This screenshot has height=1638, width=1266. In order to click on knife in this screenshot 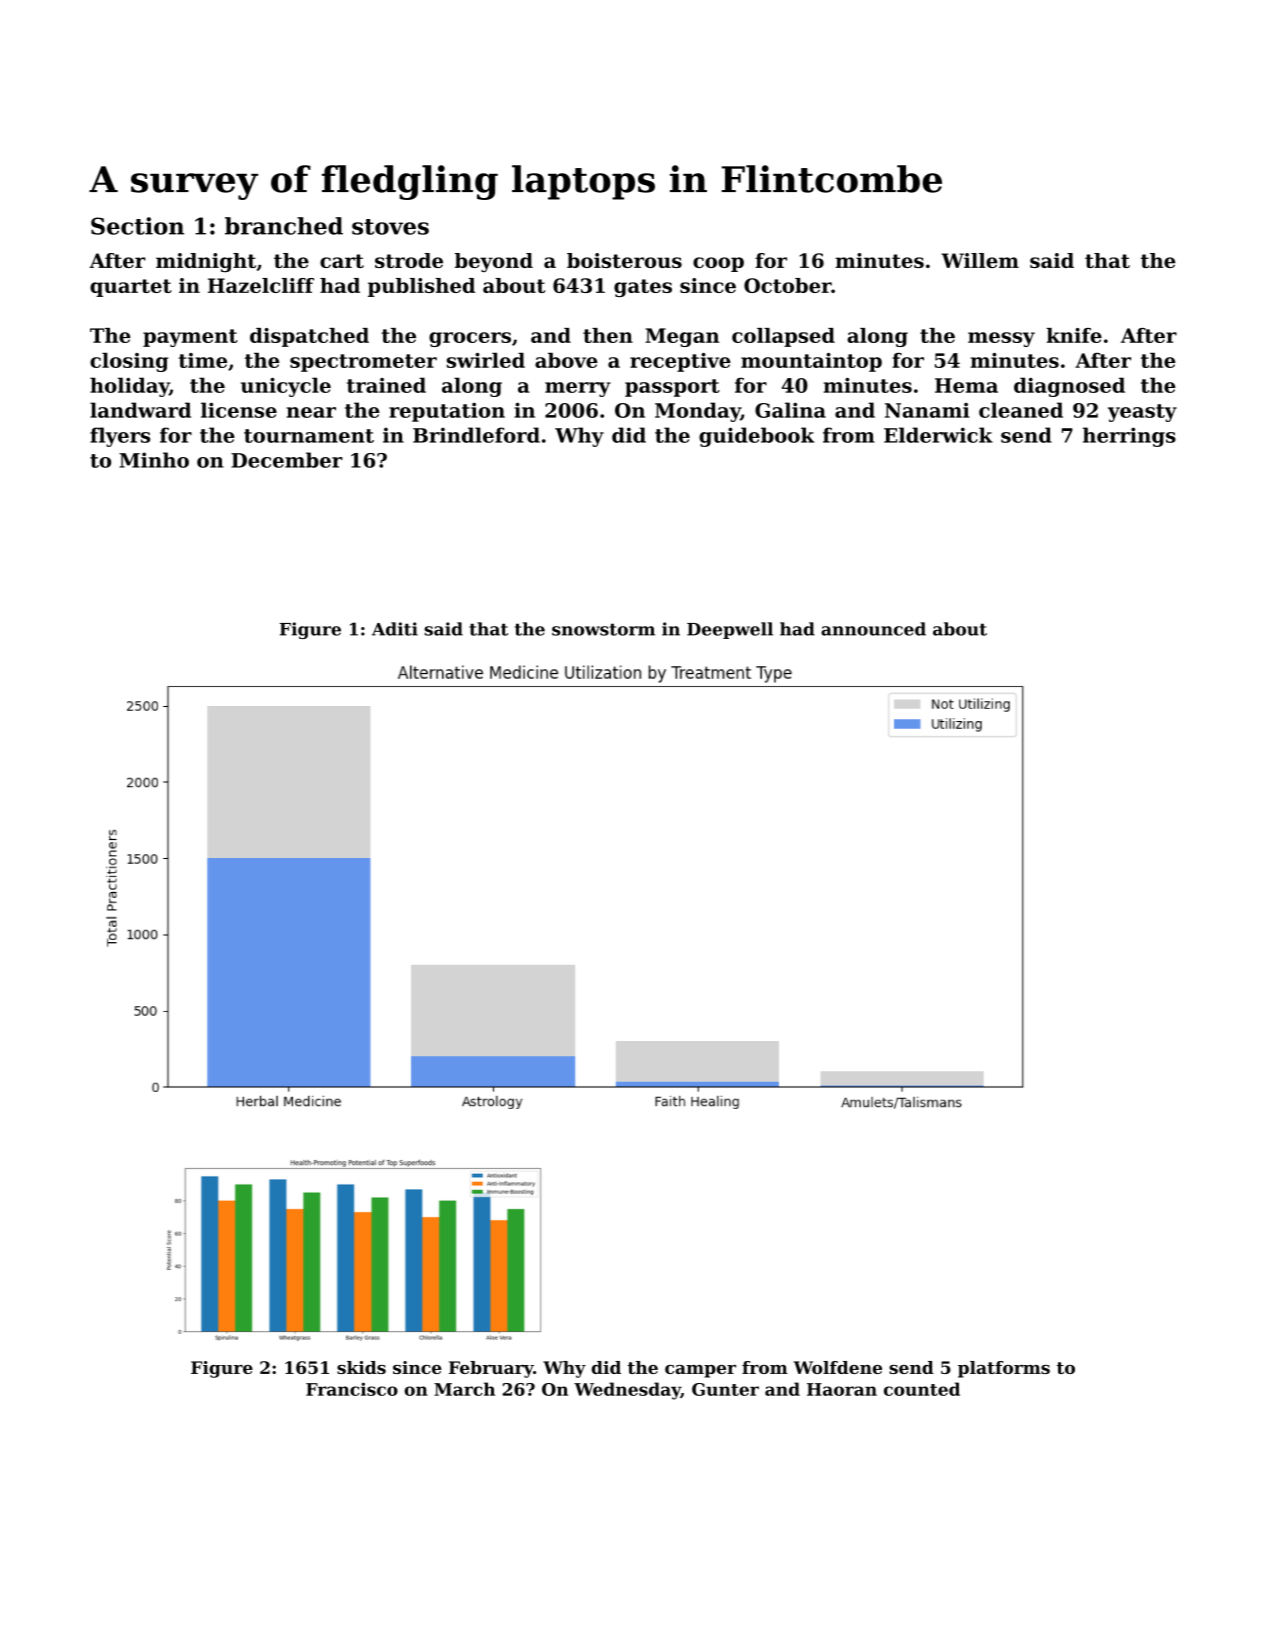, I will do `click(1074, 335)`.
